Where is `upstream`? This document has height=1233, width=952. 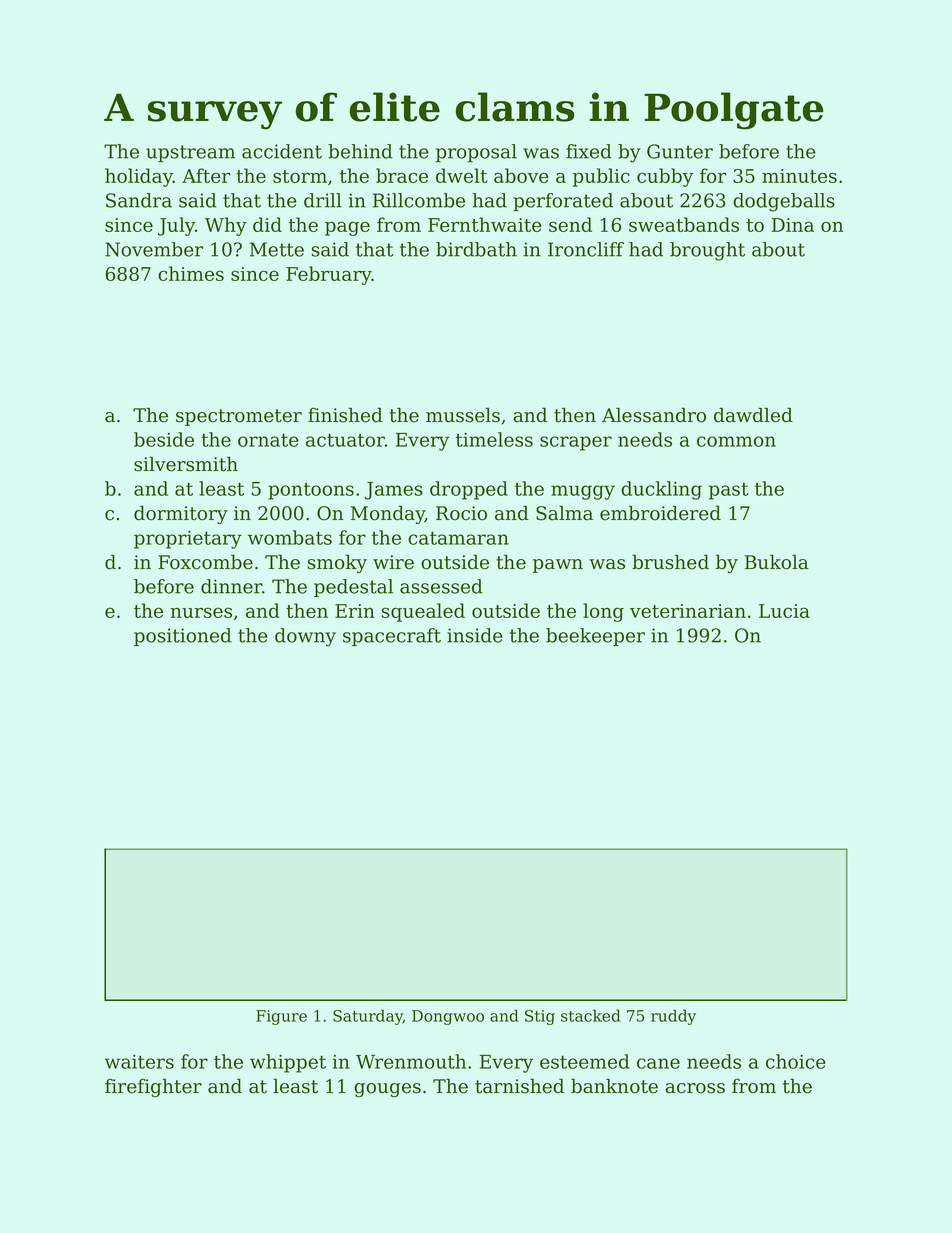
upstream is located at coordinates (190, 153).
